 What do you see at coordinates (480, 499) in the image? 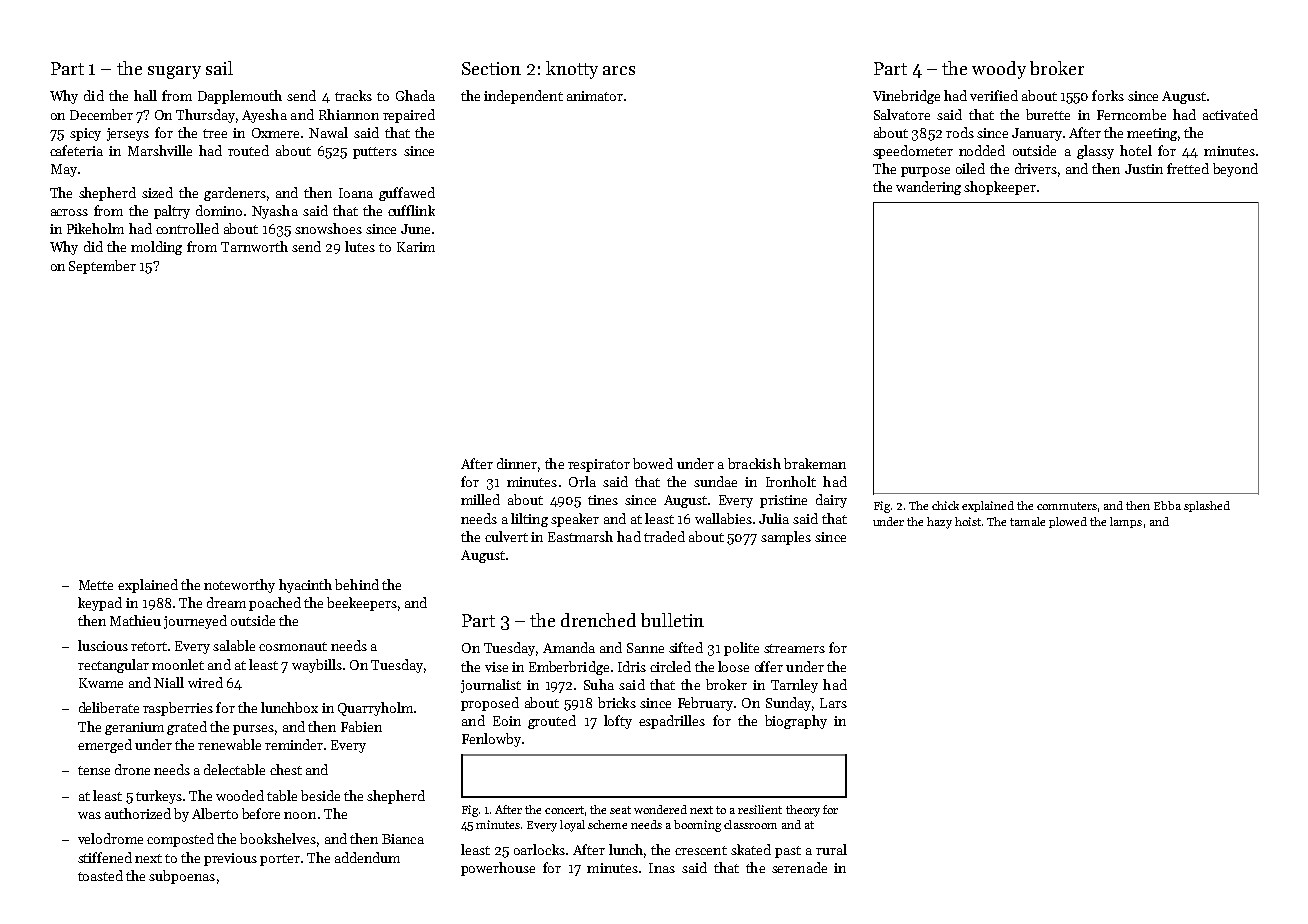
I see `milled` at bounding box center [480, 499].
